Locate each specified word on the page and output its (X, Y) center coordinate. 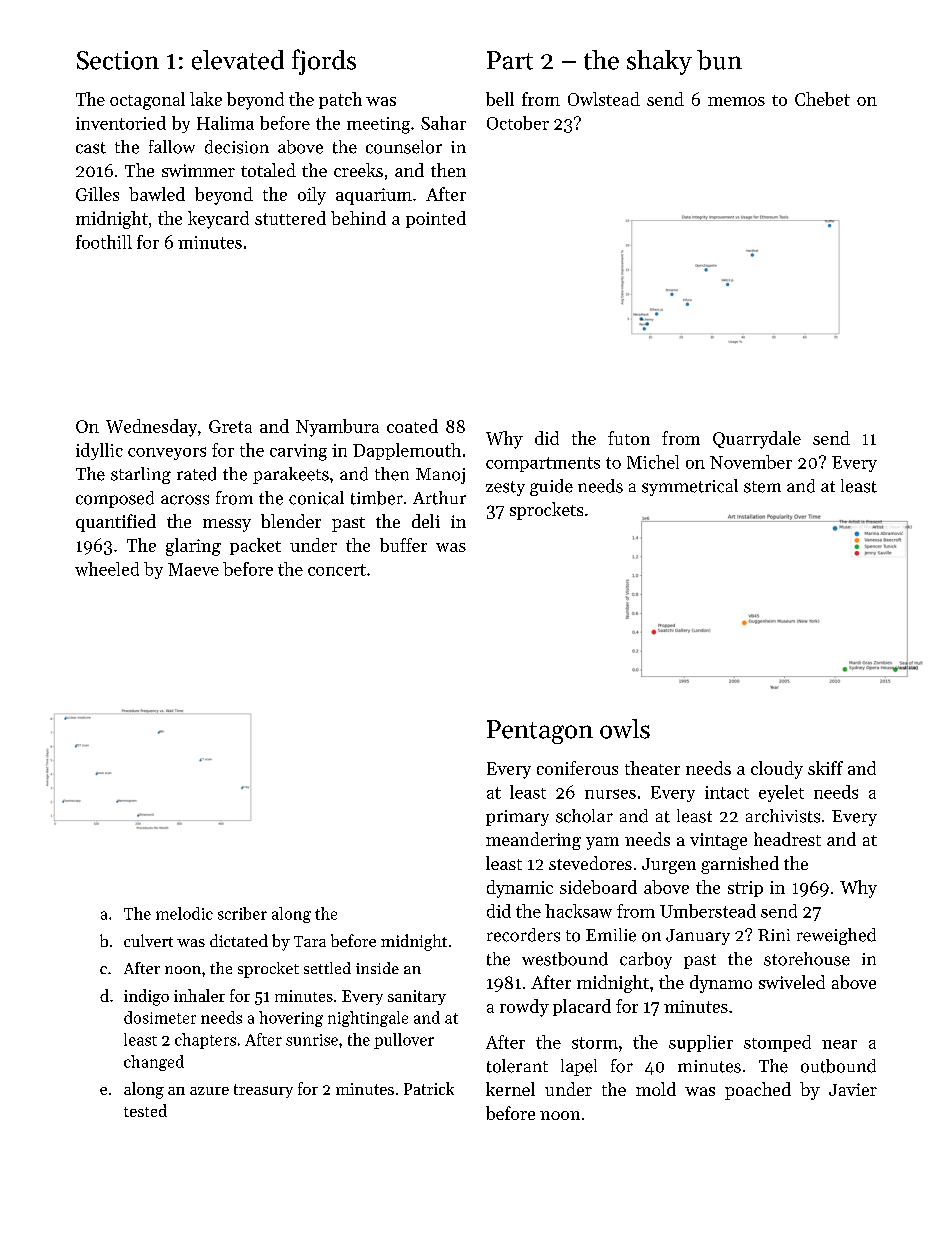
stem (762, 487)
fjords (324, 62)
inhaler (199, 995)
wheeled (107, 569)
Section (118, 60)
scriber (242, 913)
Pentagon (540, 732)
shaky (659, 62)
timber (377, 498)
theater (652, 768)
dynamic (520, 889)
